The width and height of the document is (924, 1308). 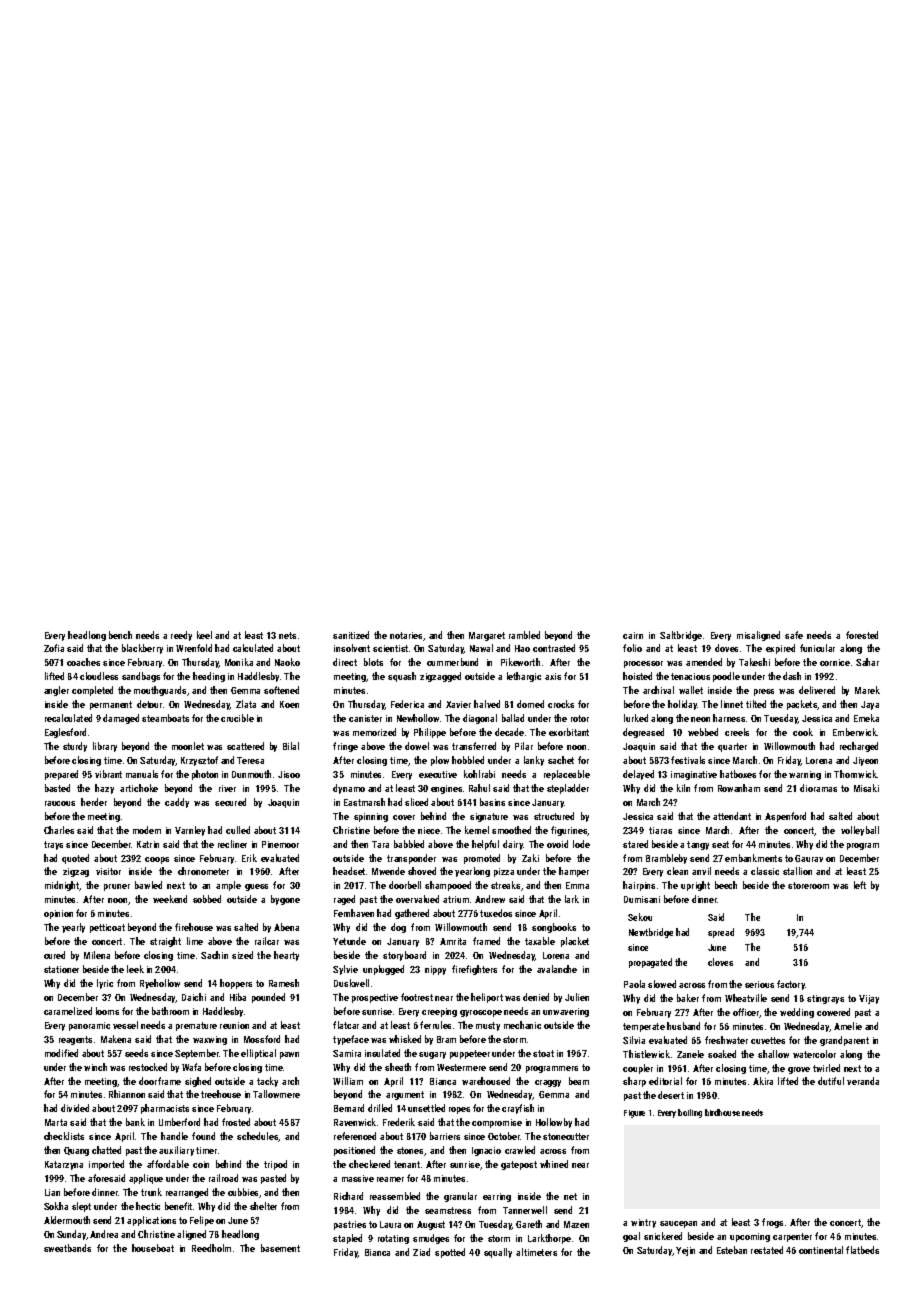 I want to click on pharmacists, so click(x=165, y=1109).
